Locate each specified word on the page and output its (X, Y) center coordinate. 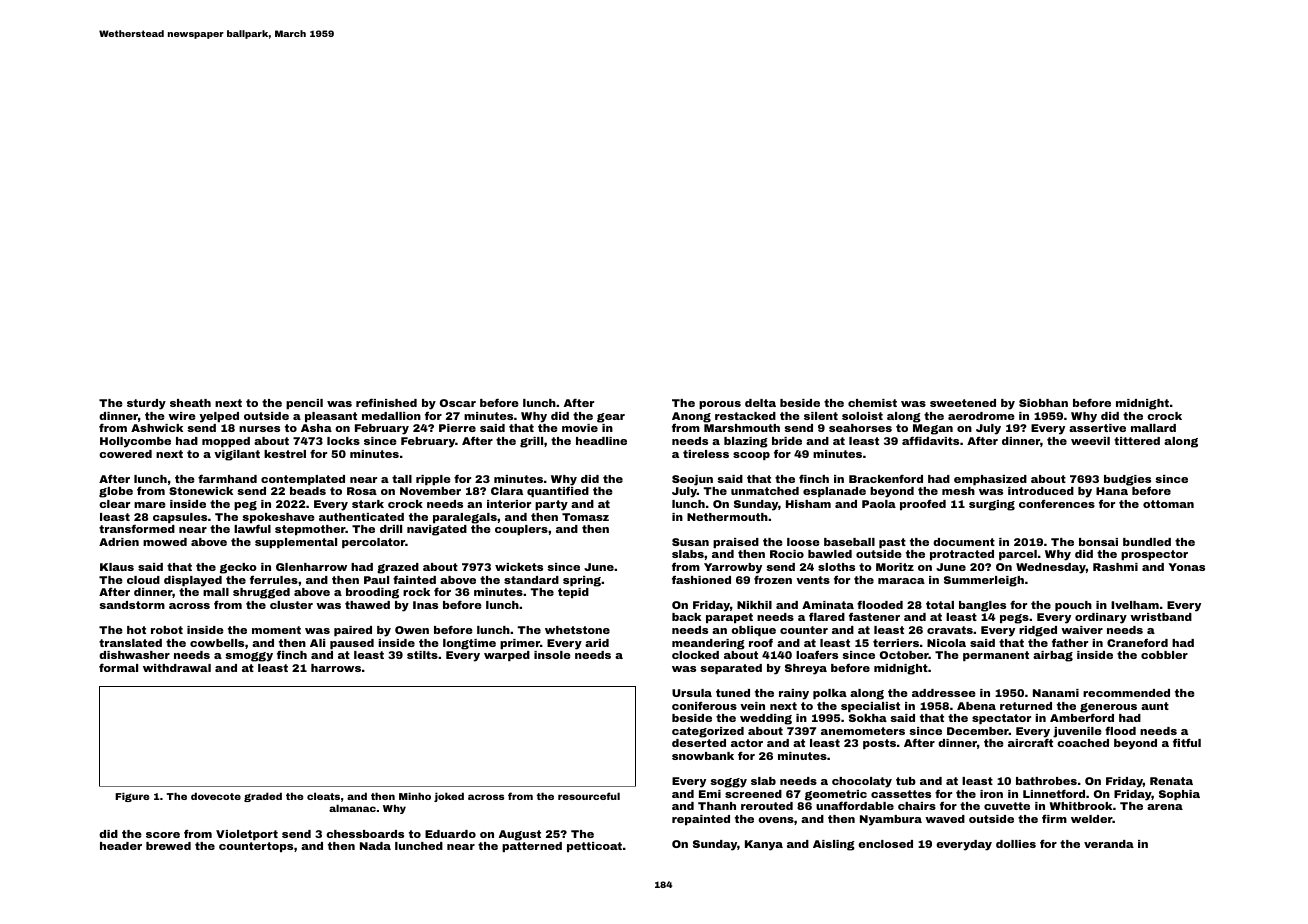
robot (167, 630)
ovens (776, 820)
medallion (391, 416)
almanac (352, 808)
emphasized (990, 480)
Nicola (946, 643)
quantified (558, 492)
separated (731, 669)
